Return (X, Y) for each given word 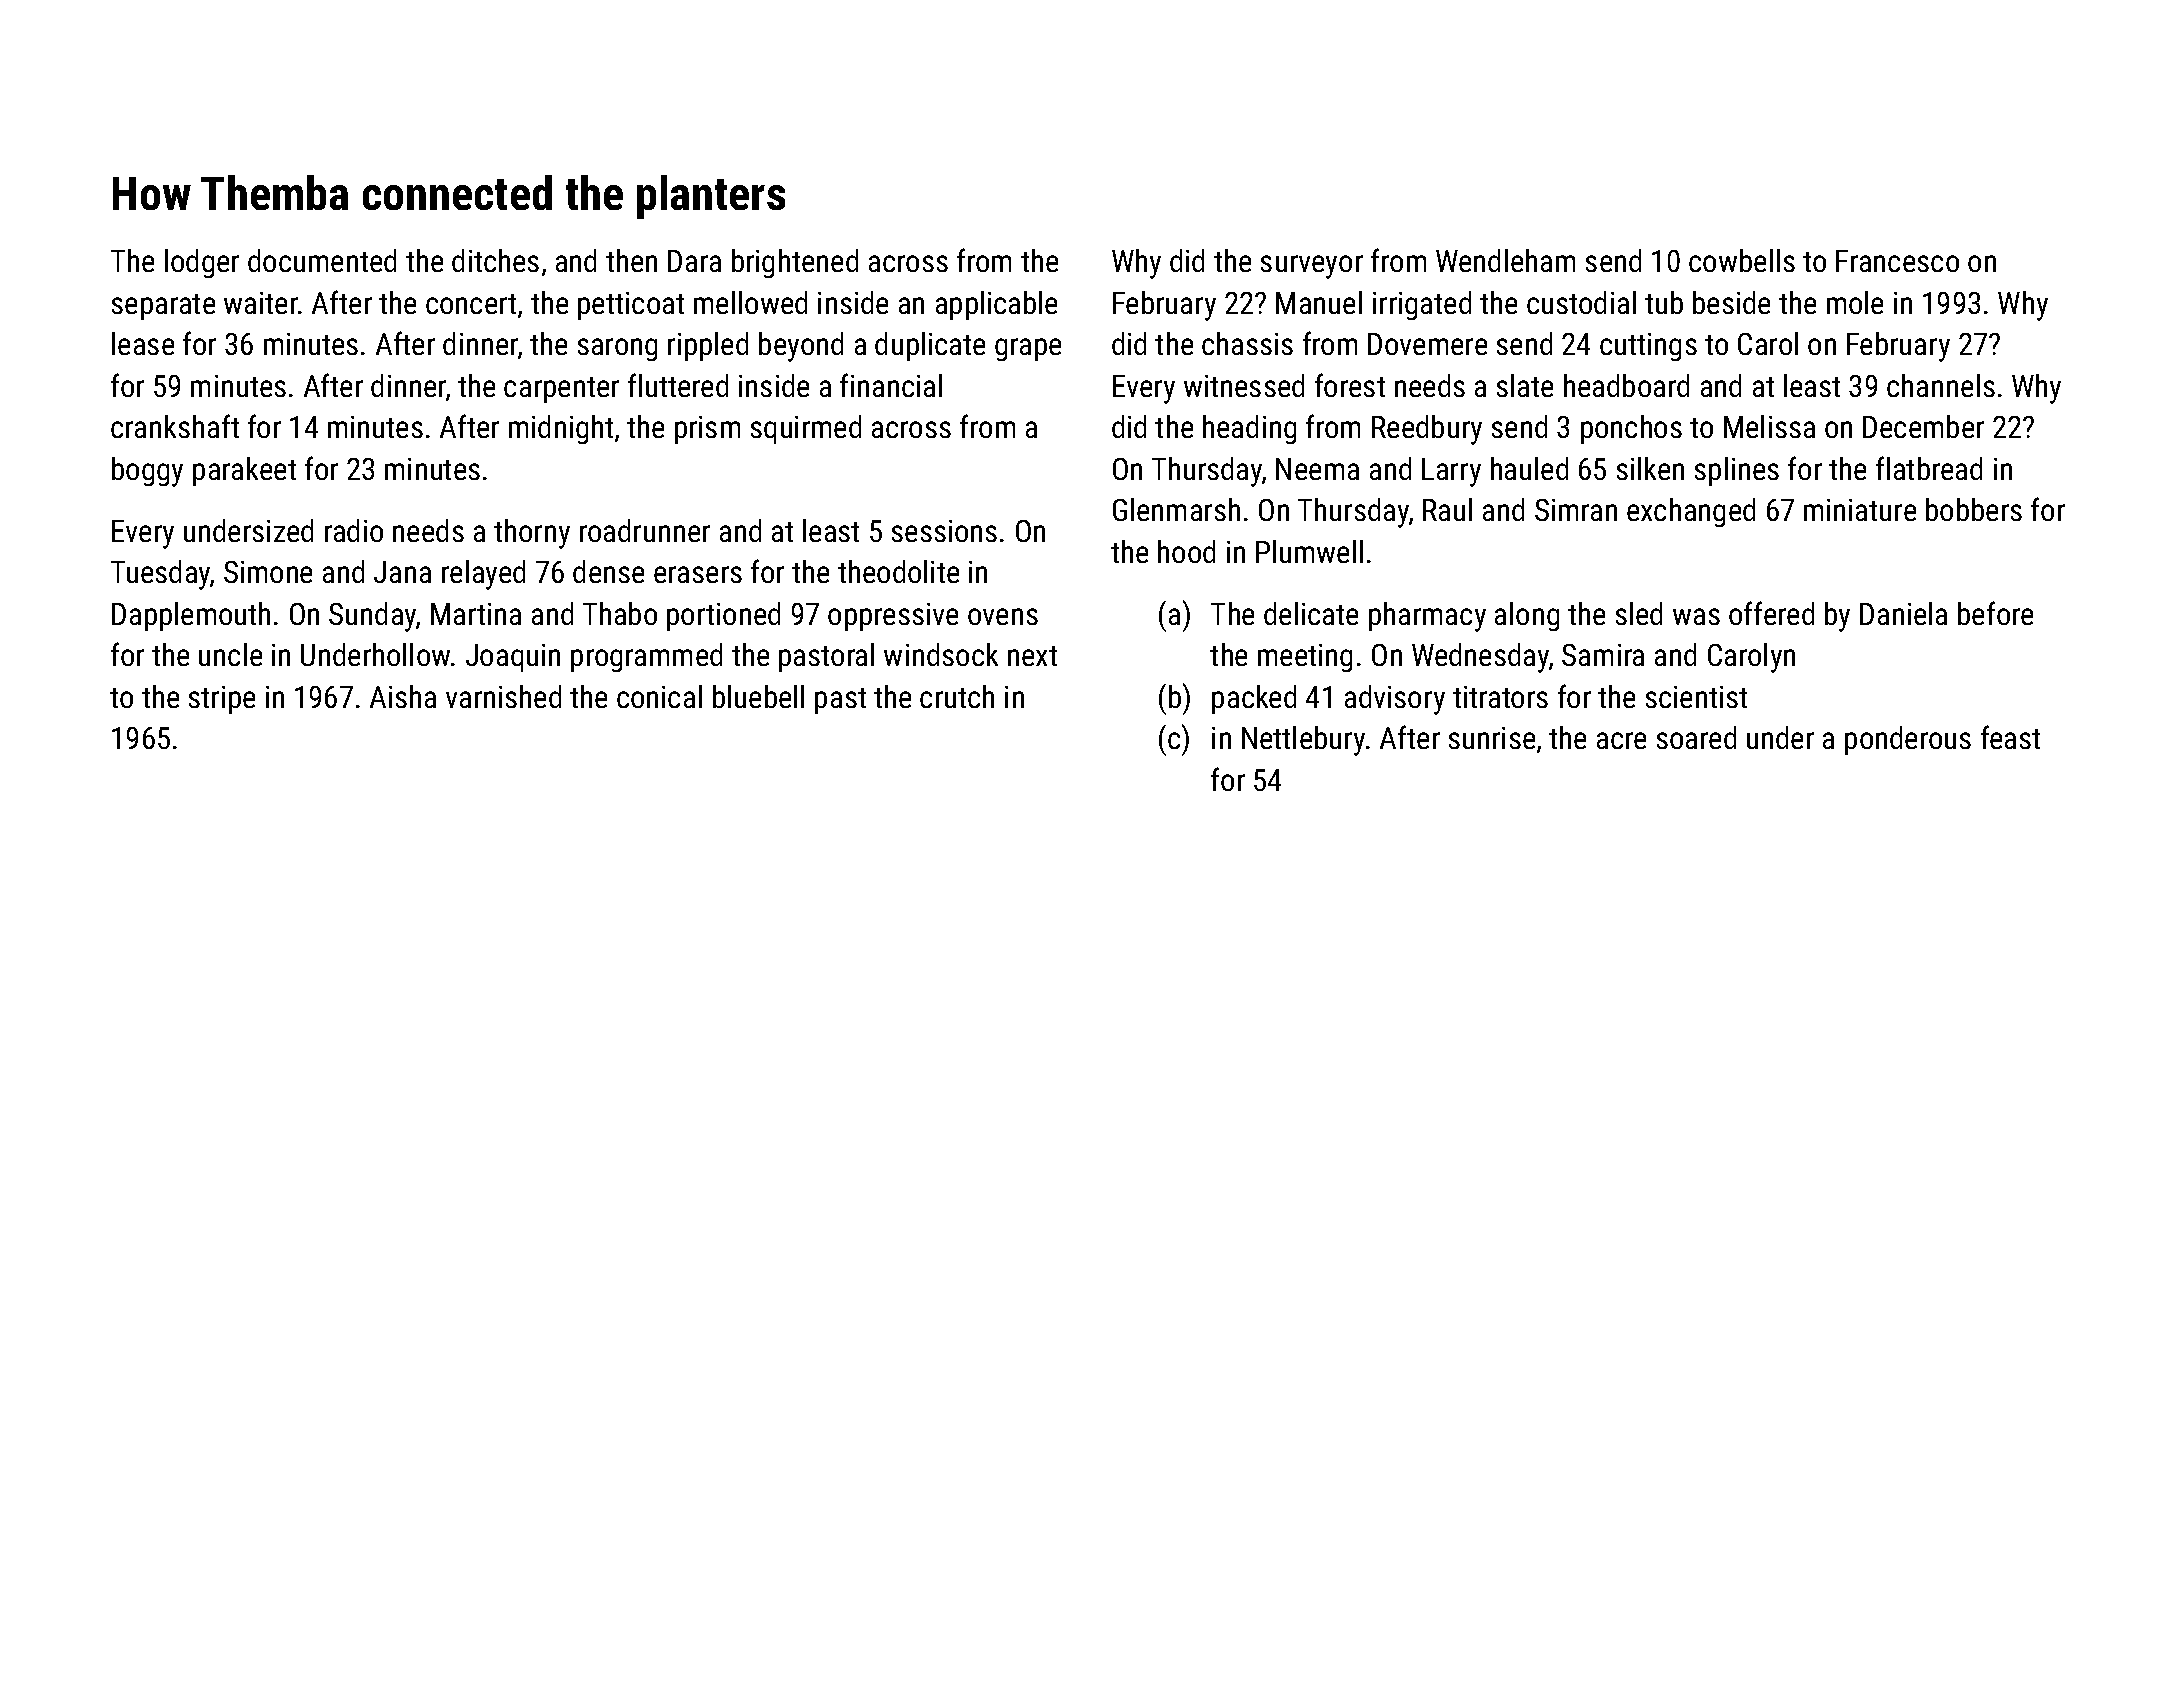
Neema (1317, 469)
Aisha (403, 696)
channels (1941, 385)
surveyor (1312, 267)
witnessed (1244, 385)
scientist (1696, 697)
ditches (495, 260)
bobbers (1974, 509)
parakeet (244, 471)
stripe (222, 700)
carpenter (561, 390)
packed (1254, 699)
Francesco (1897, 261)
